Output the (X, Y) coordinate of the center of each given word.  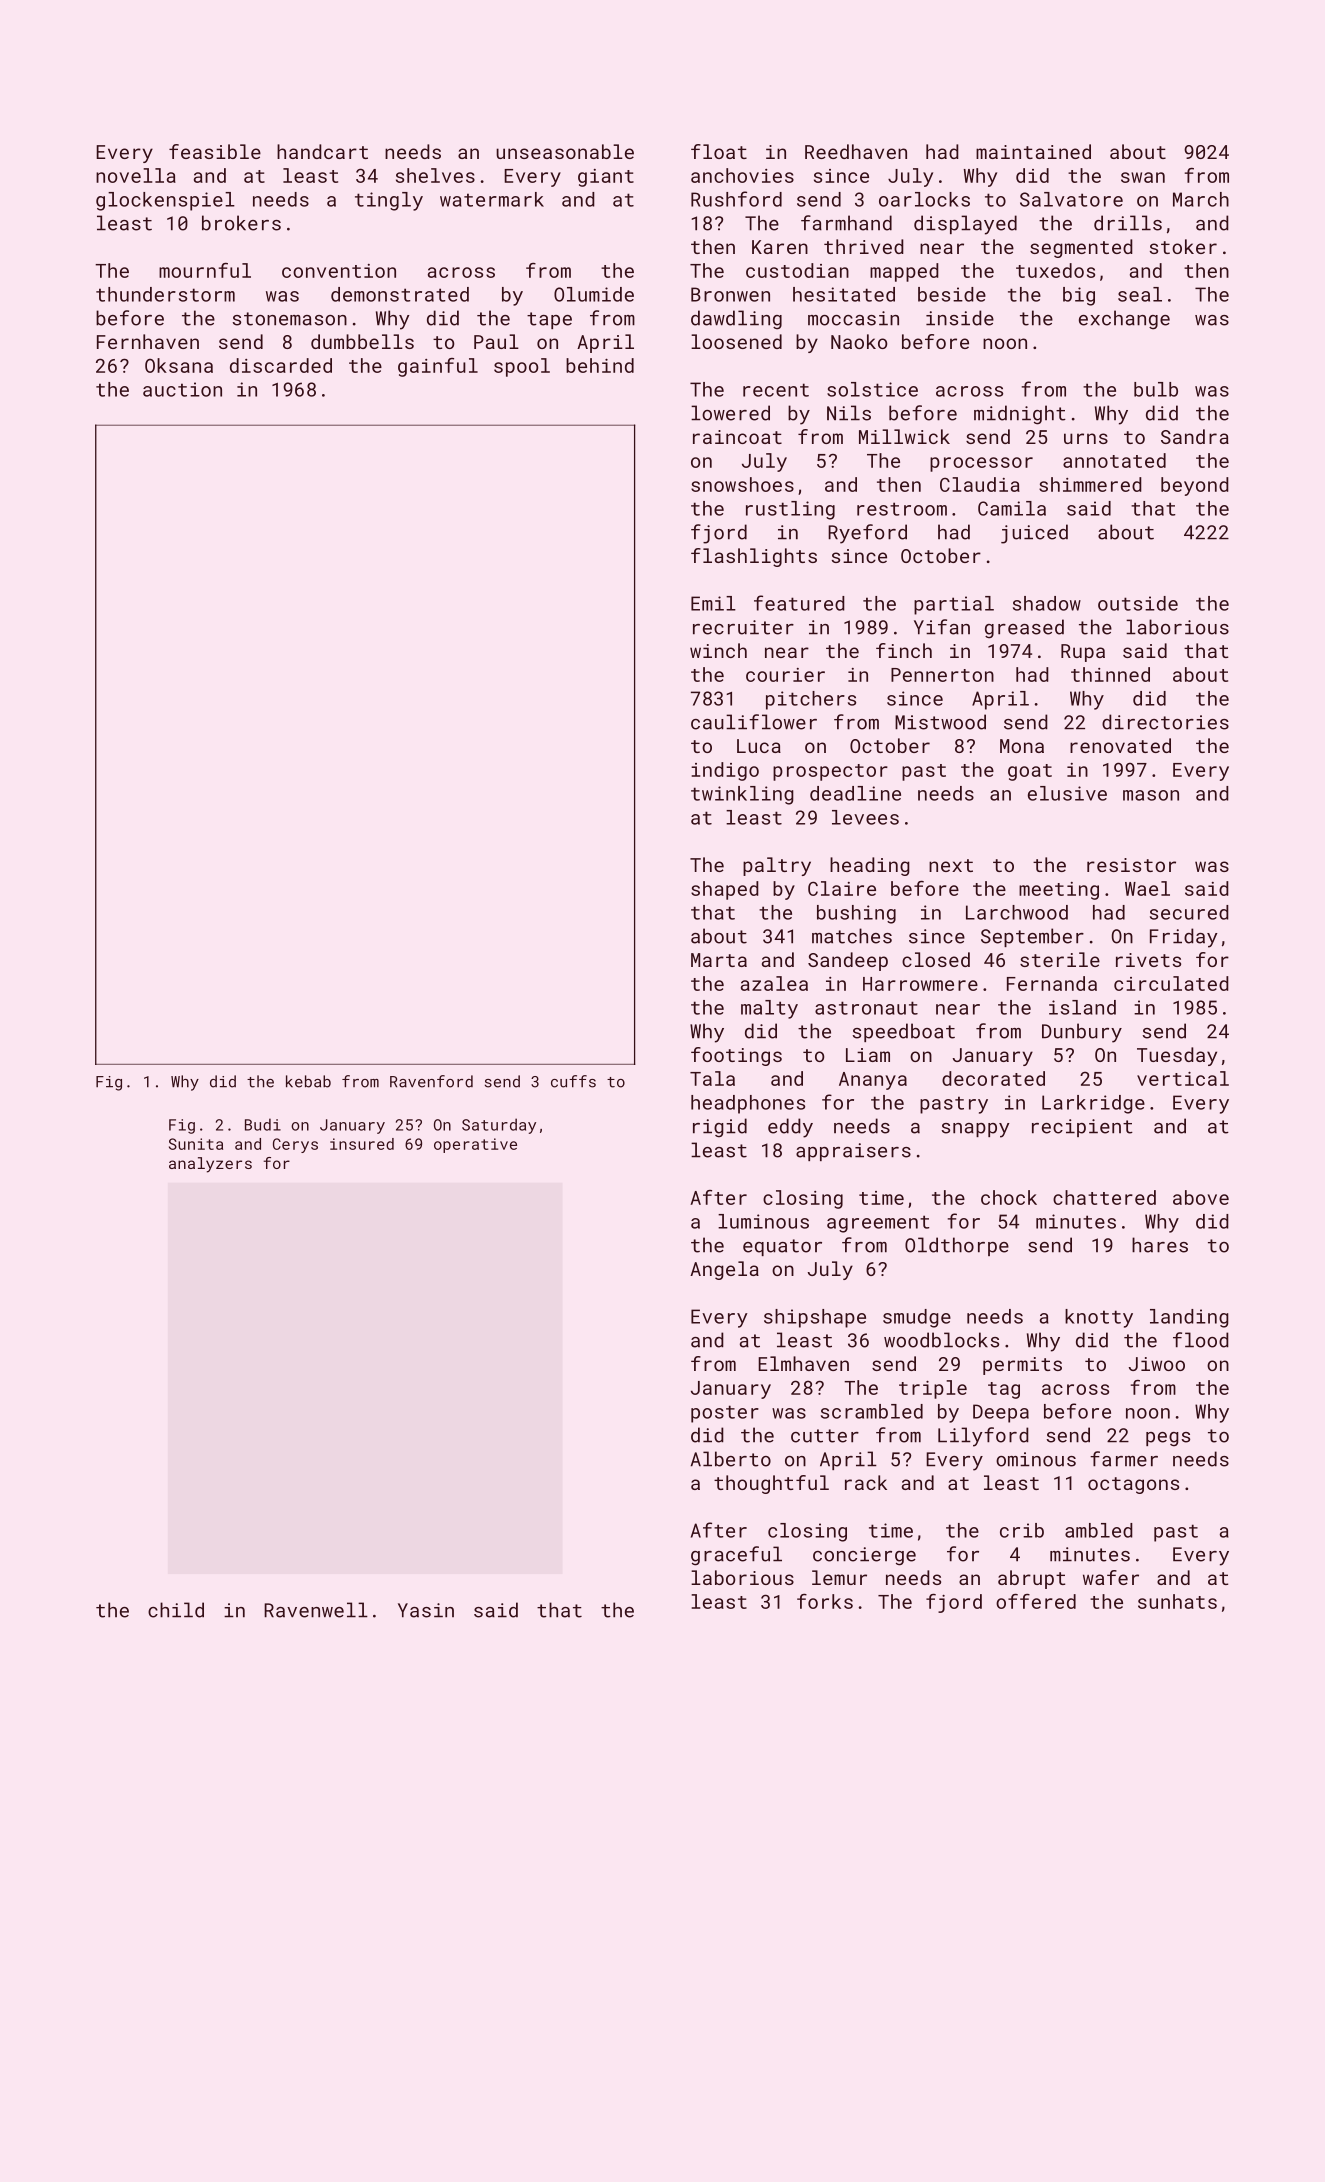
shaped (725, 890)
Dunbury (1082, 1033)
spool (522, 367)
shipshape (815, 1318)
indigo (725, 771)
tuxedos (1055, 270)
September (1032, 937)
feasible (215, 151)
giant (606, 178)
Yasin (426, 1610)
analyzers (210, 1165)
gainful (438, 367)
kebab (308, 1081)
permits (1022, 1366)
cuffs (573, 1081)
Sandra (1195, 436)
